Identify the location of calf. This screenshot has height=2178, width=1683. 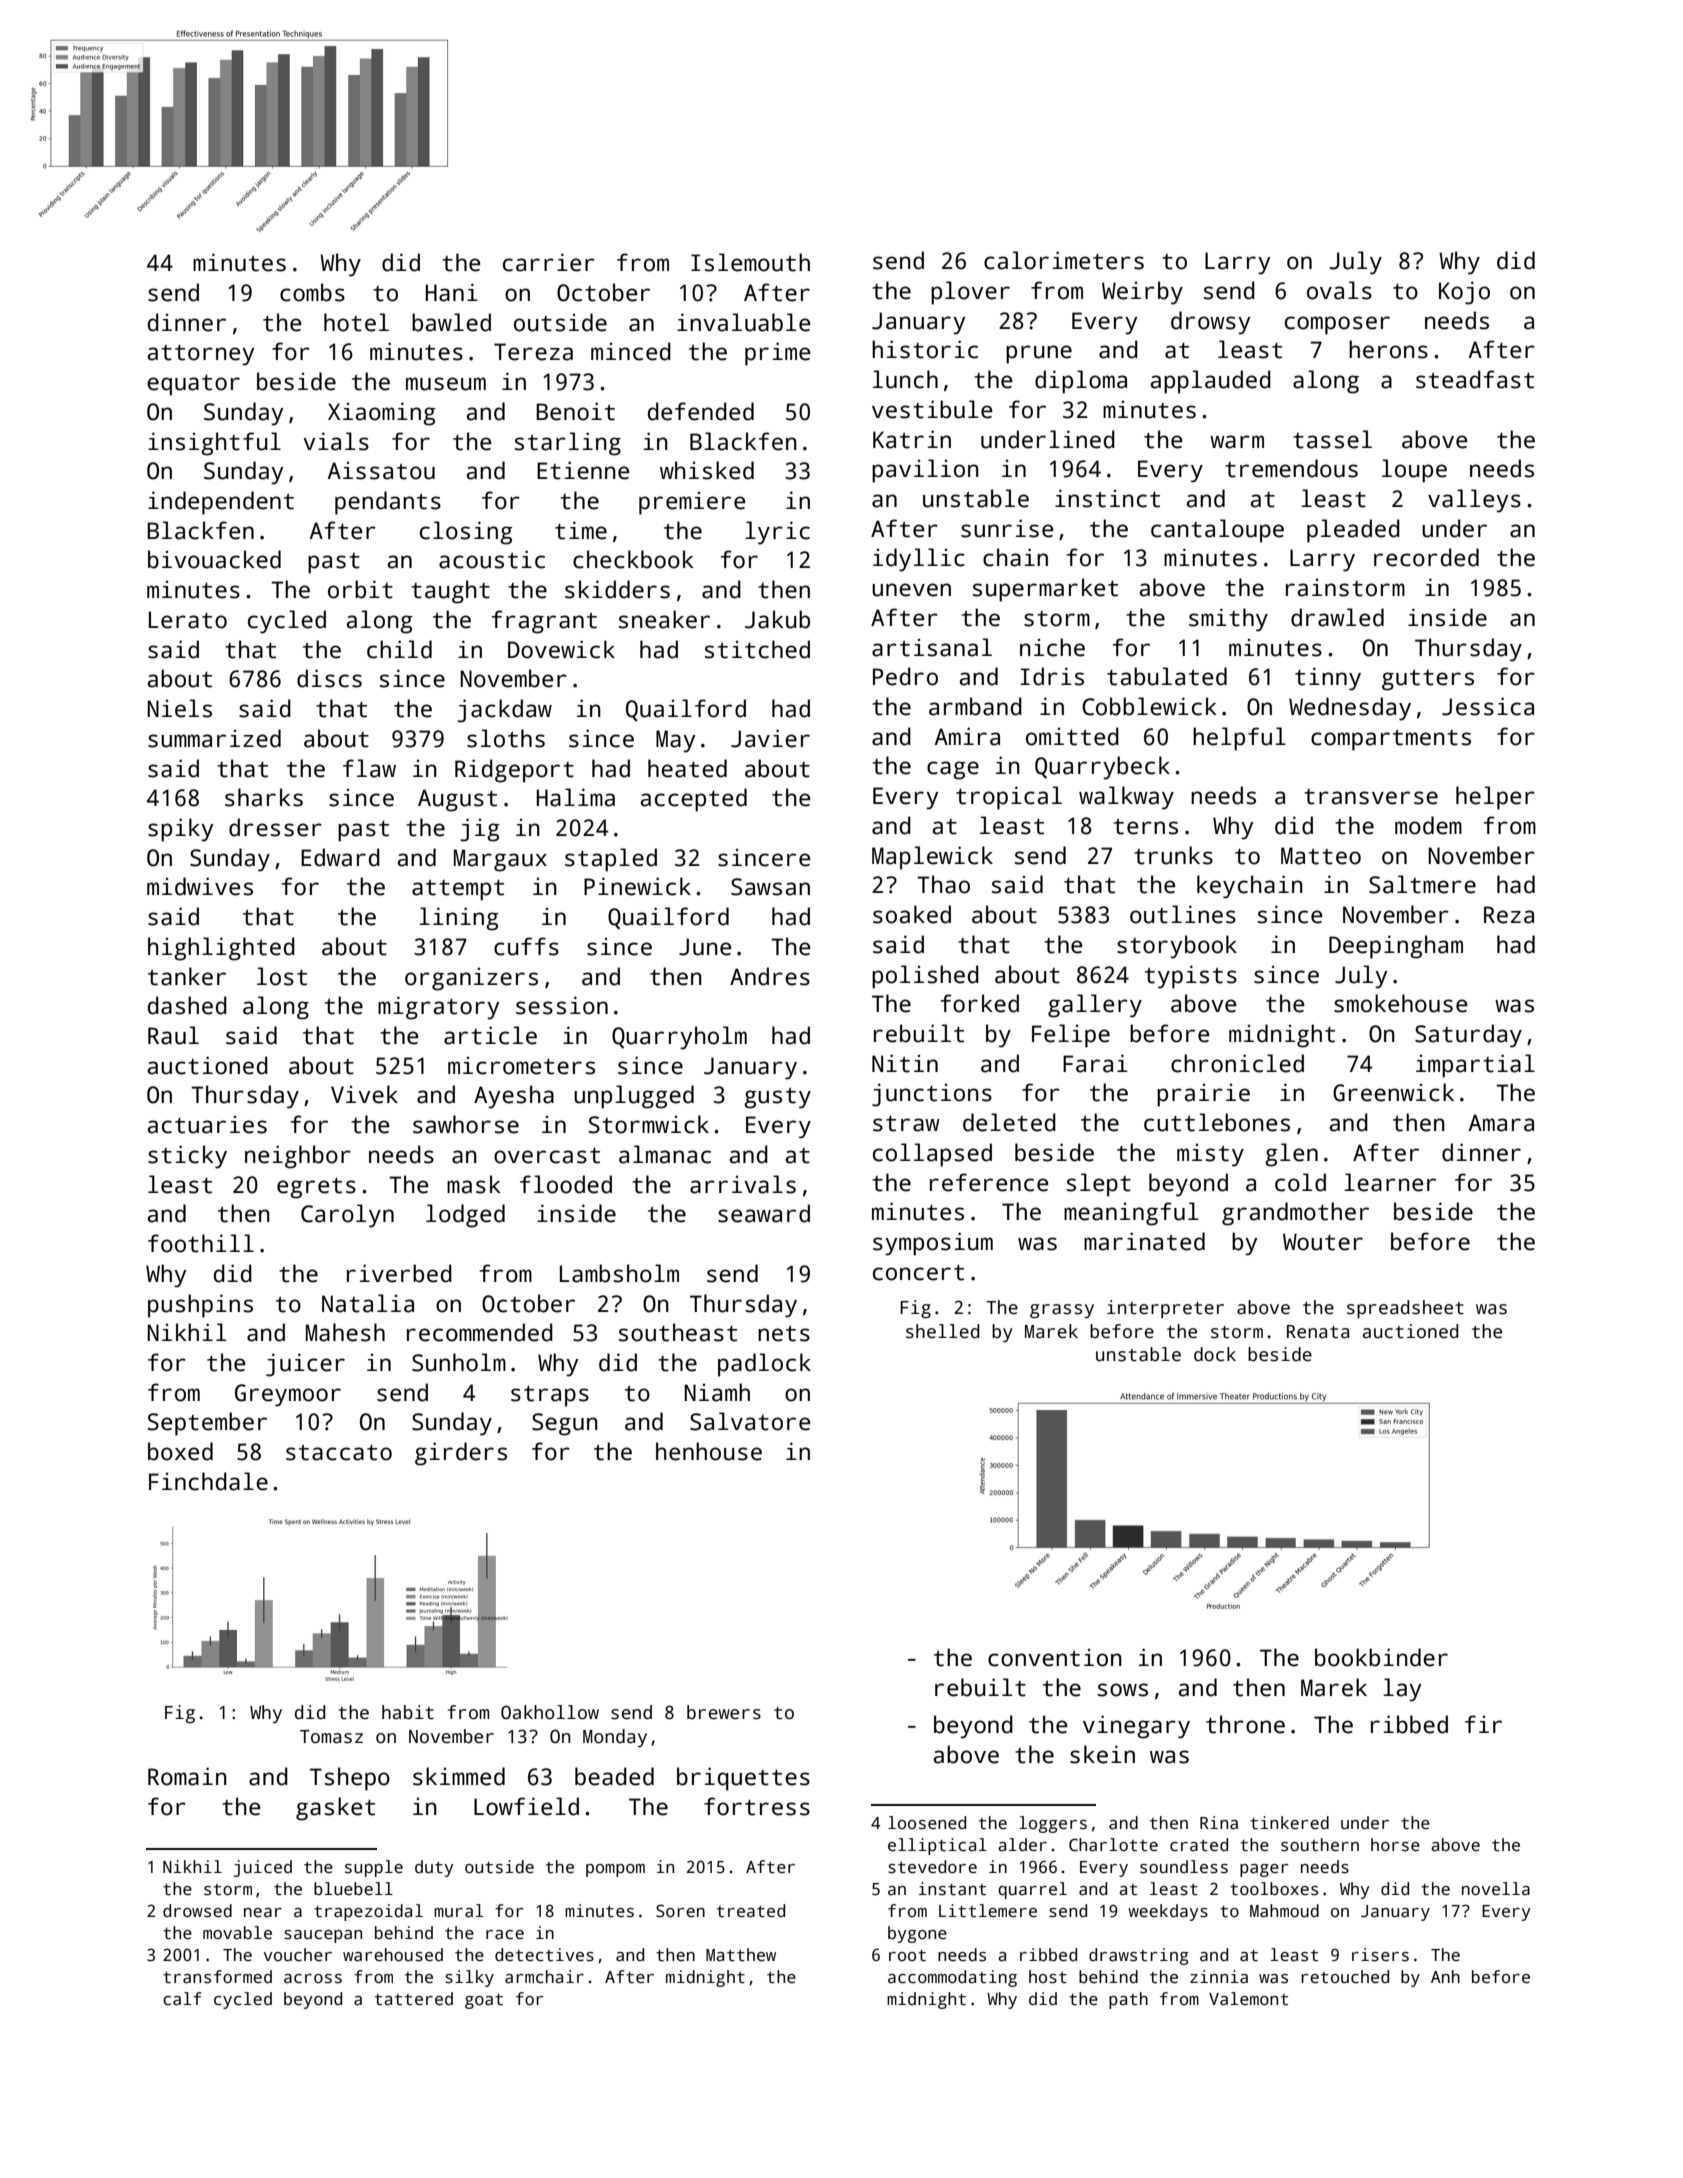
(182, 1999).
